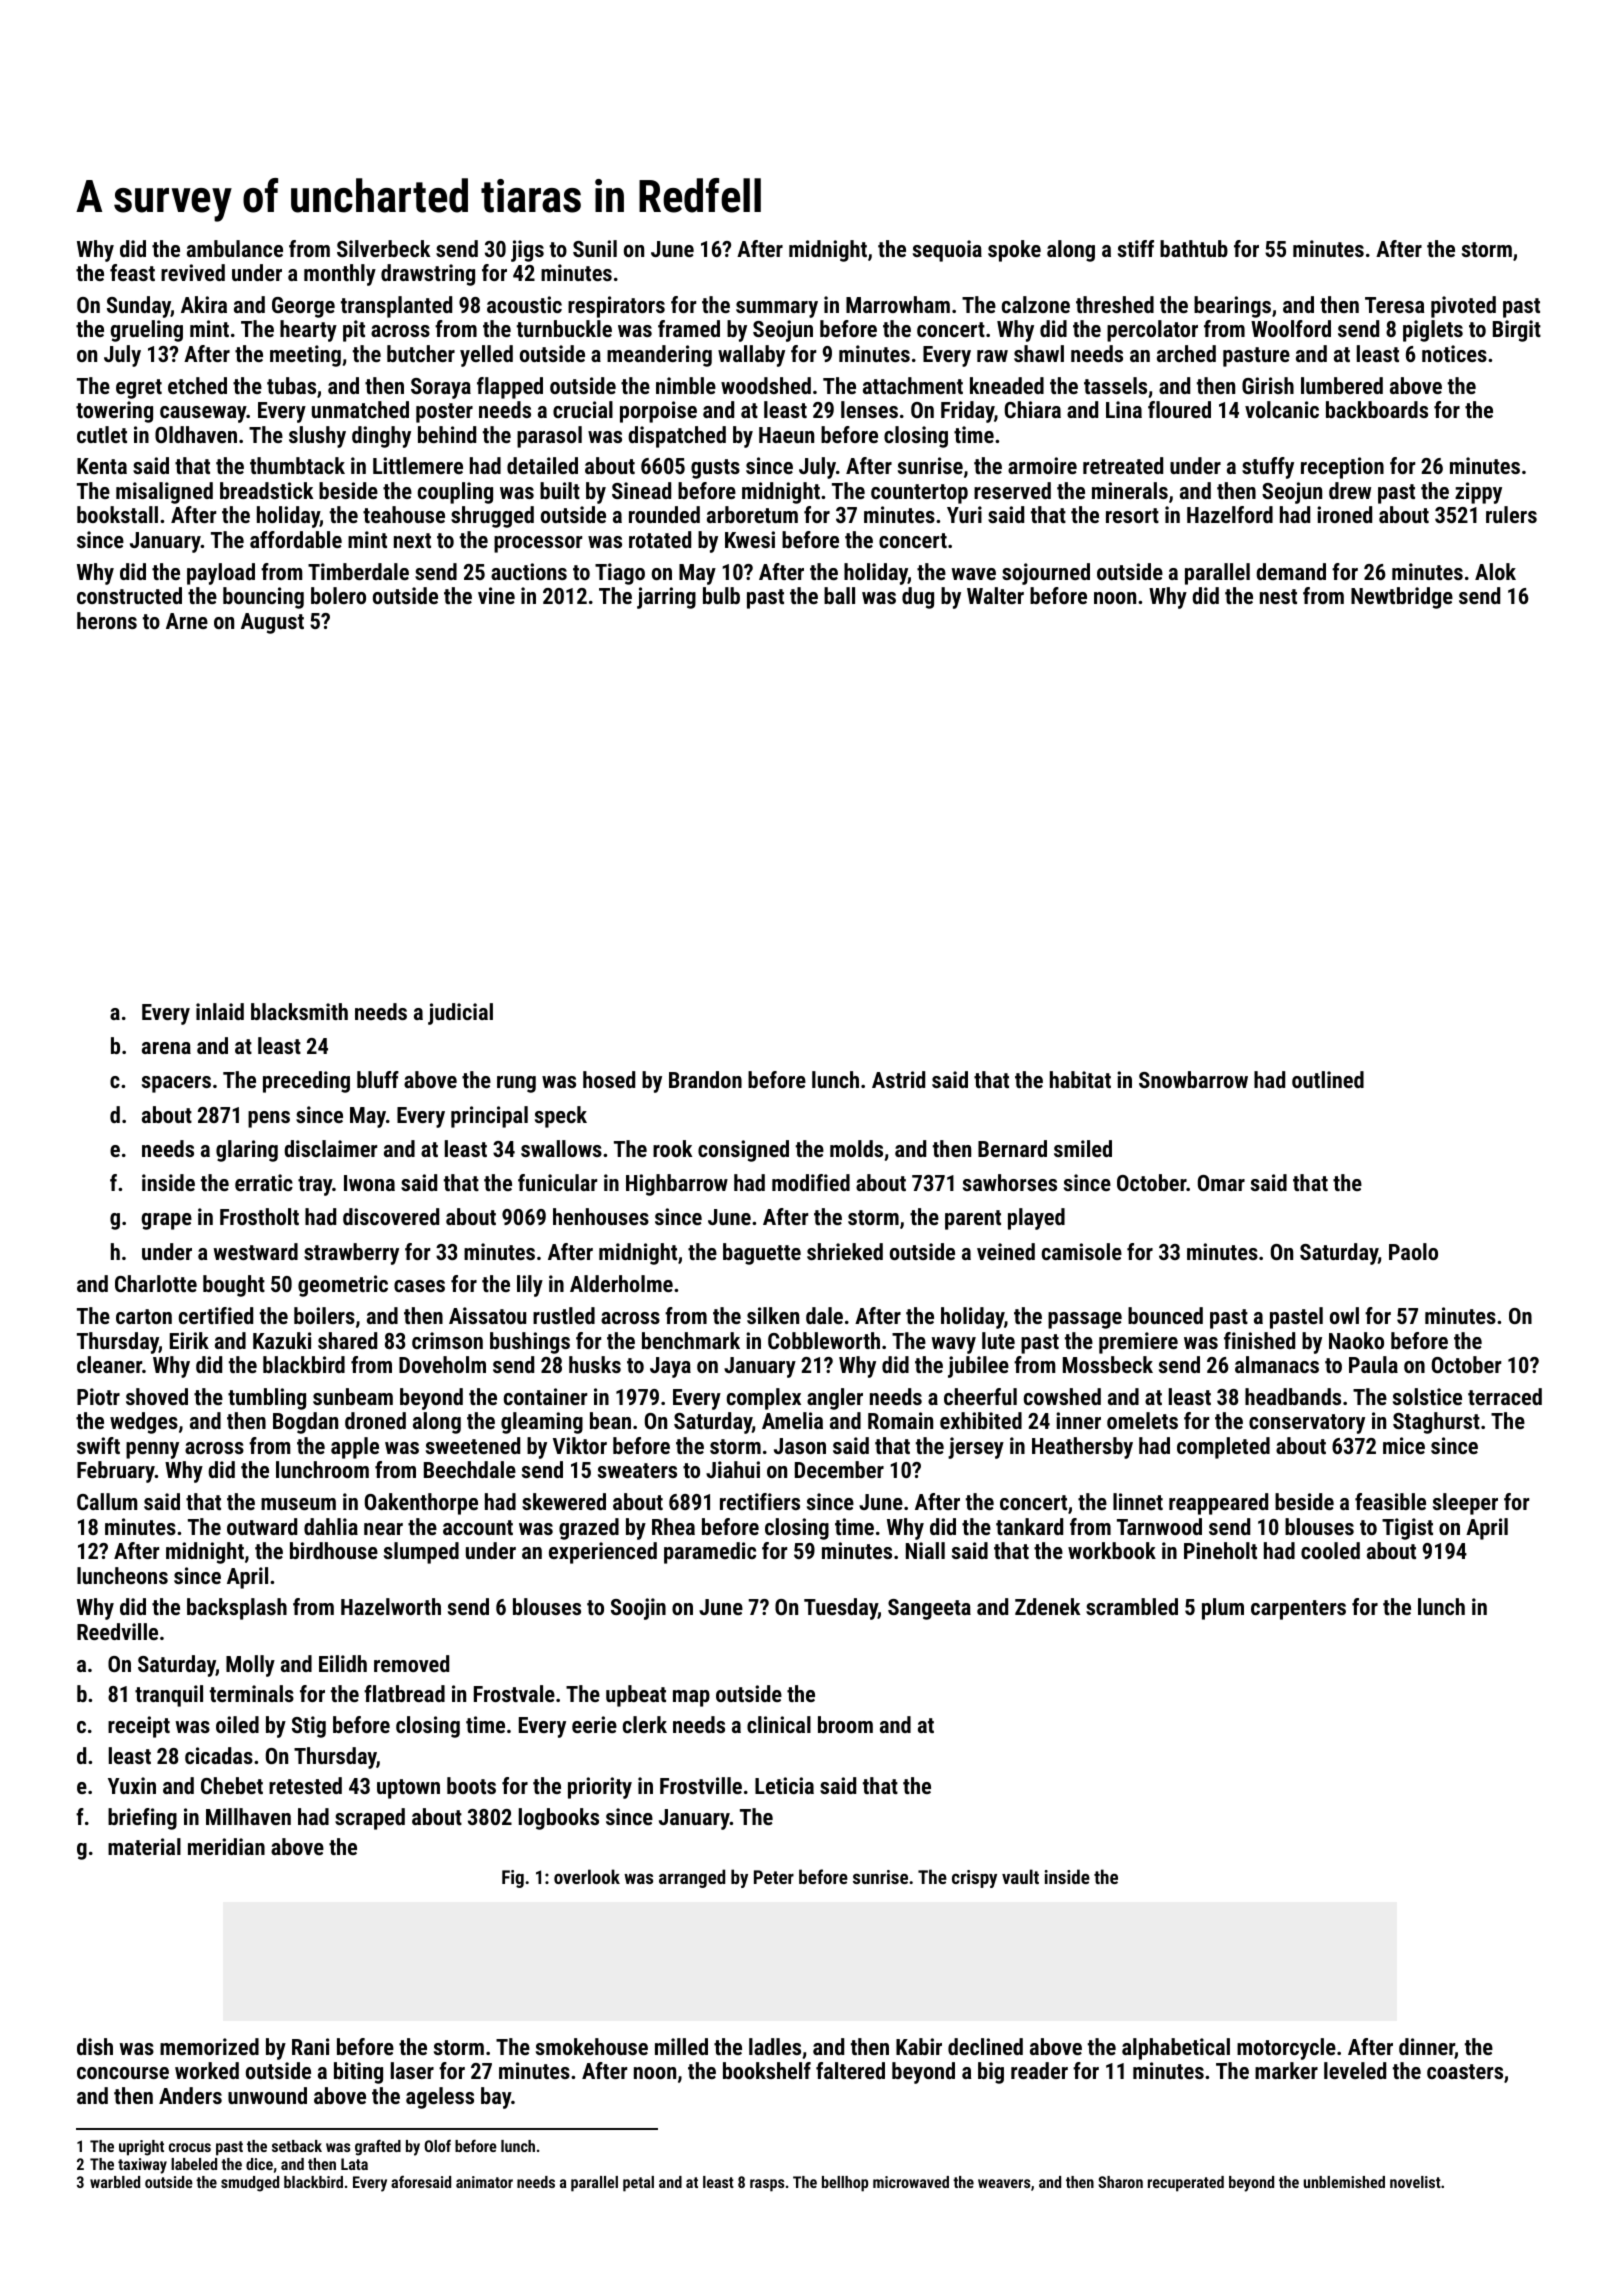 This page has height=2292, width=1620. What do you see at coordinates (235, 248) in the page?
I see `ambulance` at bounding box center [235, 248].
